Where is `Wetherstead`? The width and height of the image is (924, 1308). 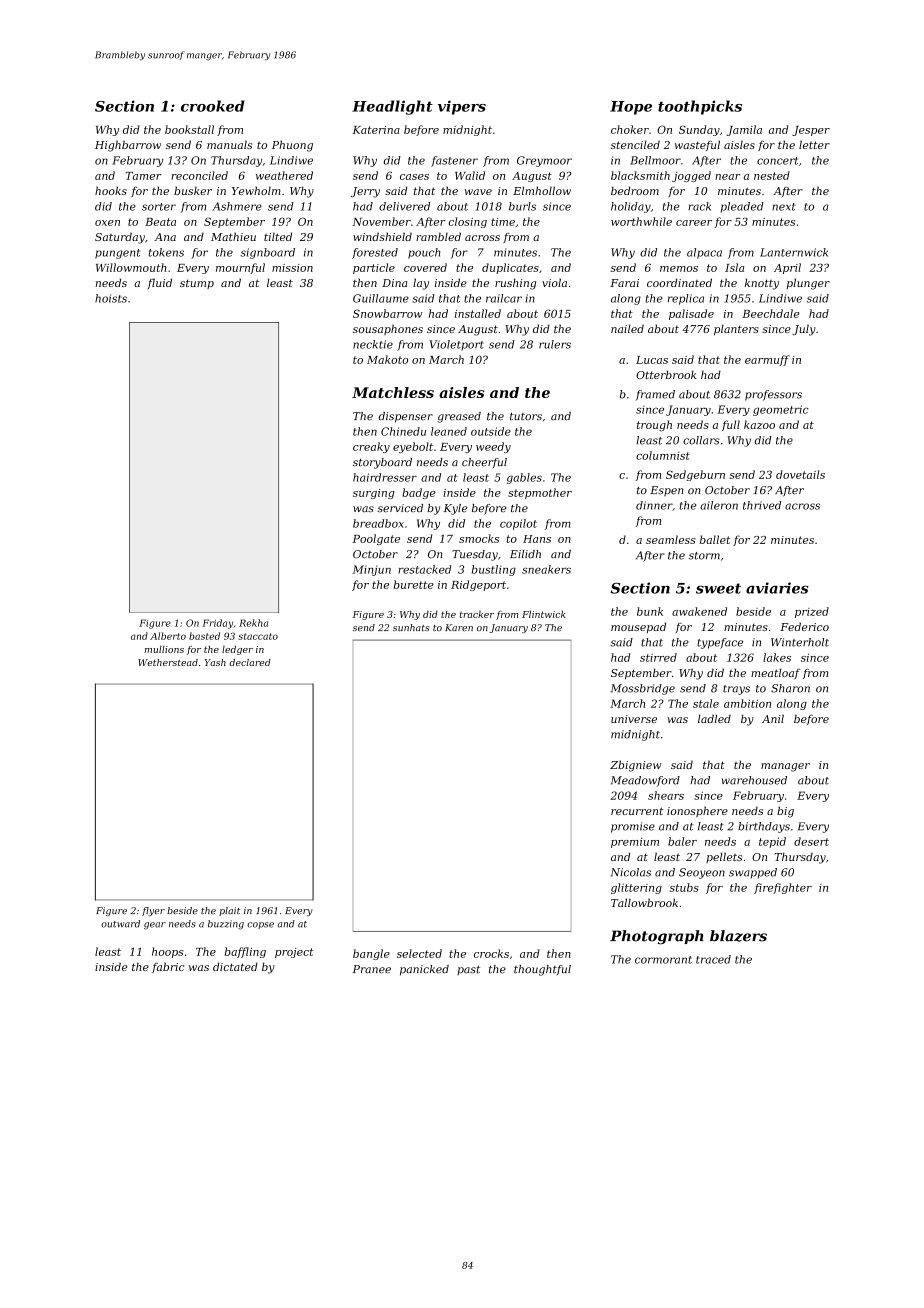 Wetherstead is located at coordinates (168, 662).
